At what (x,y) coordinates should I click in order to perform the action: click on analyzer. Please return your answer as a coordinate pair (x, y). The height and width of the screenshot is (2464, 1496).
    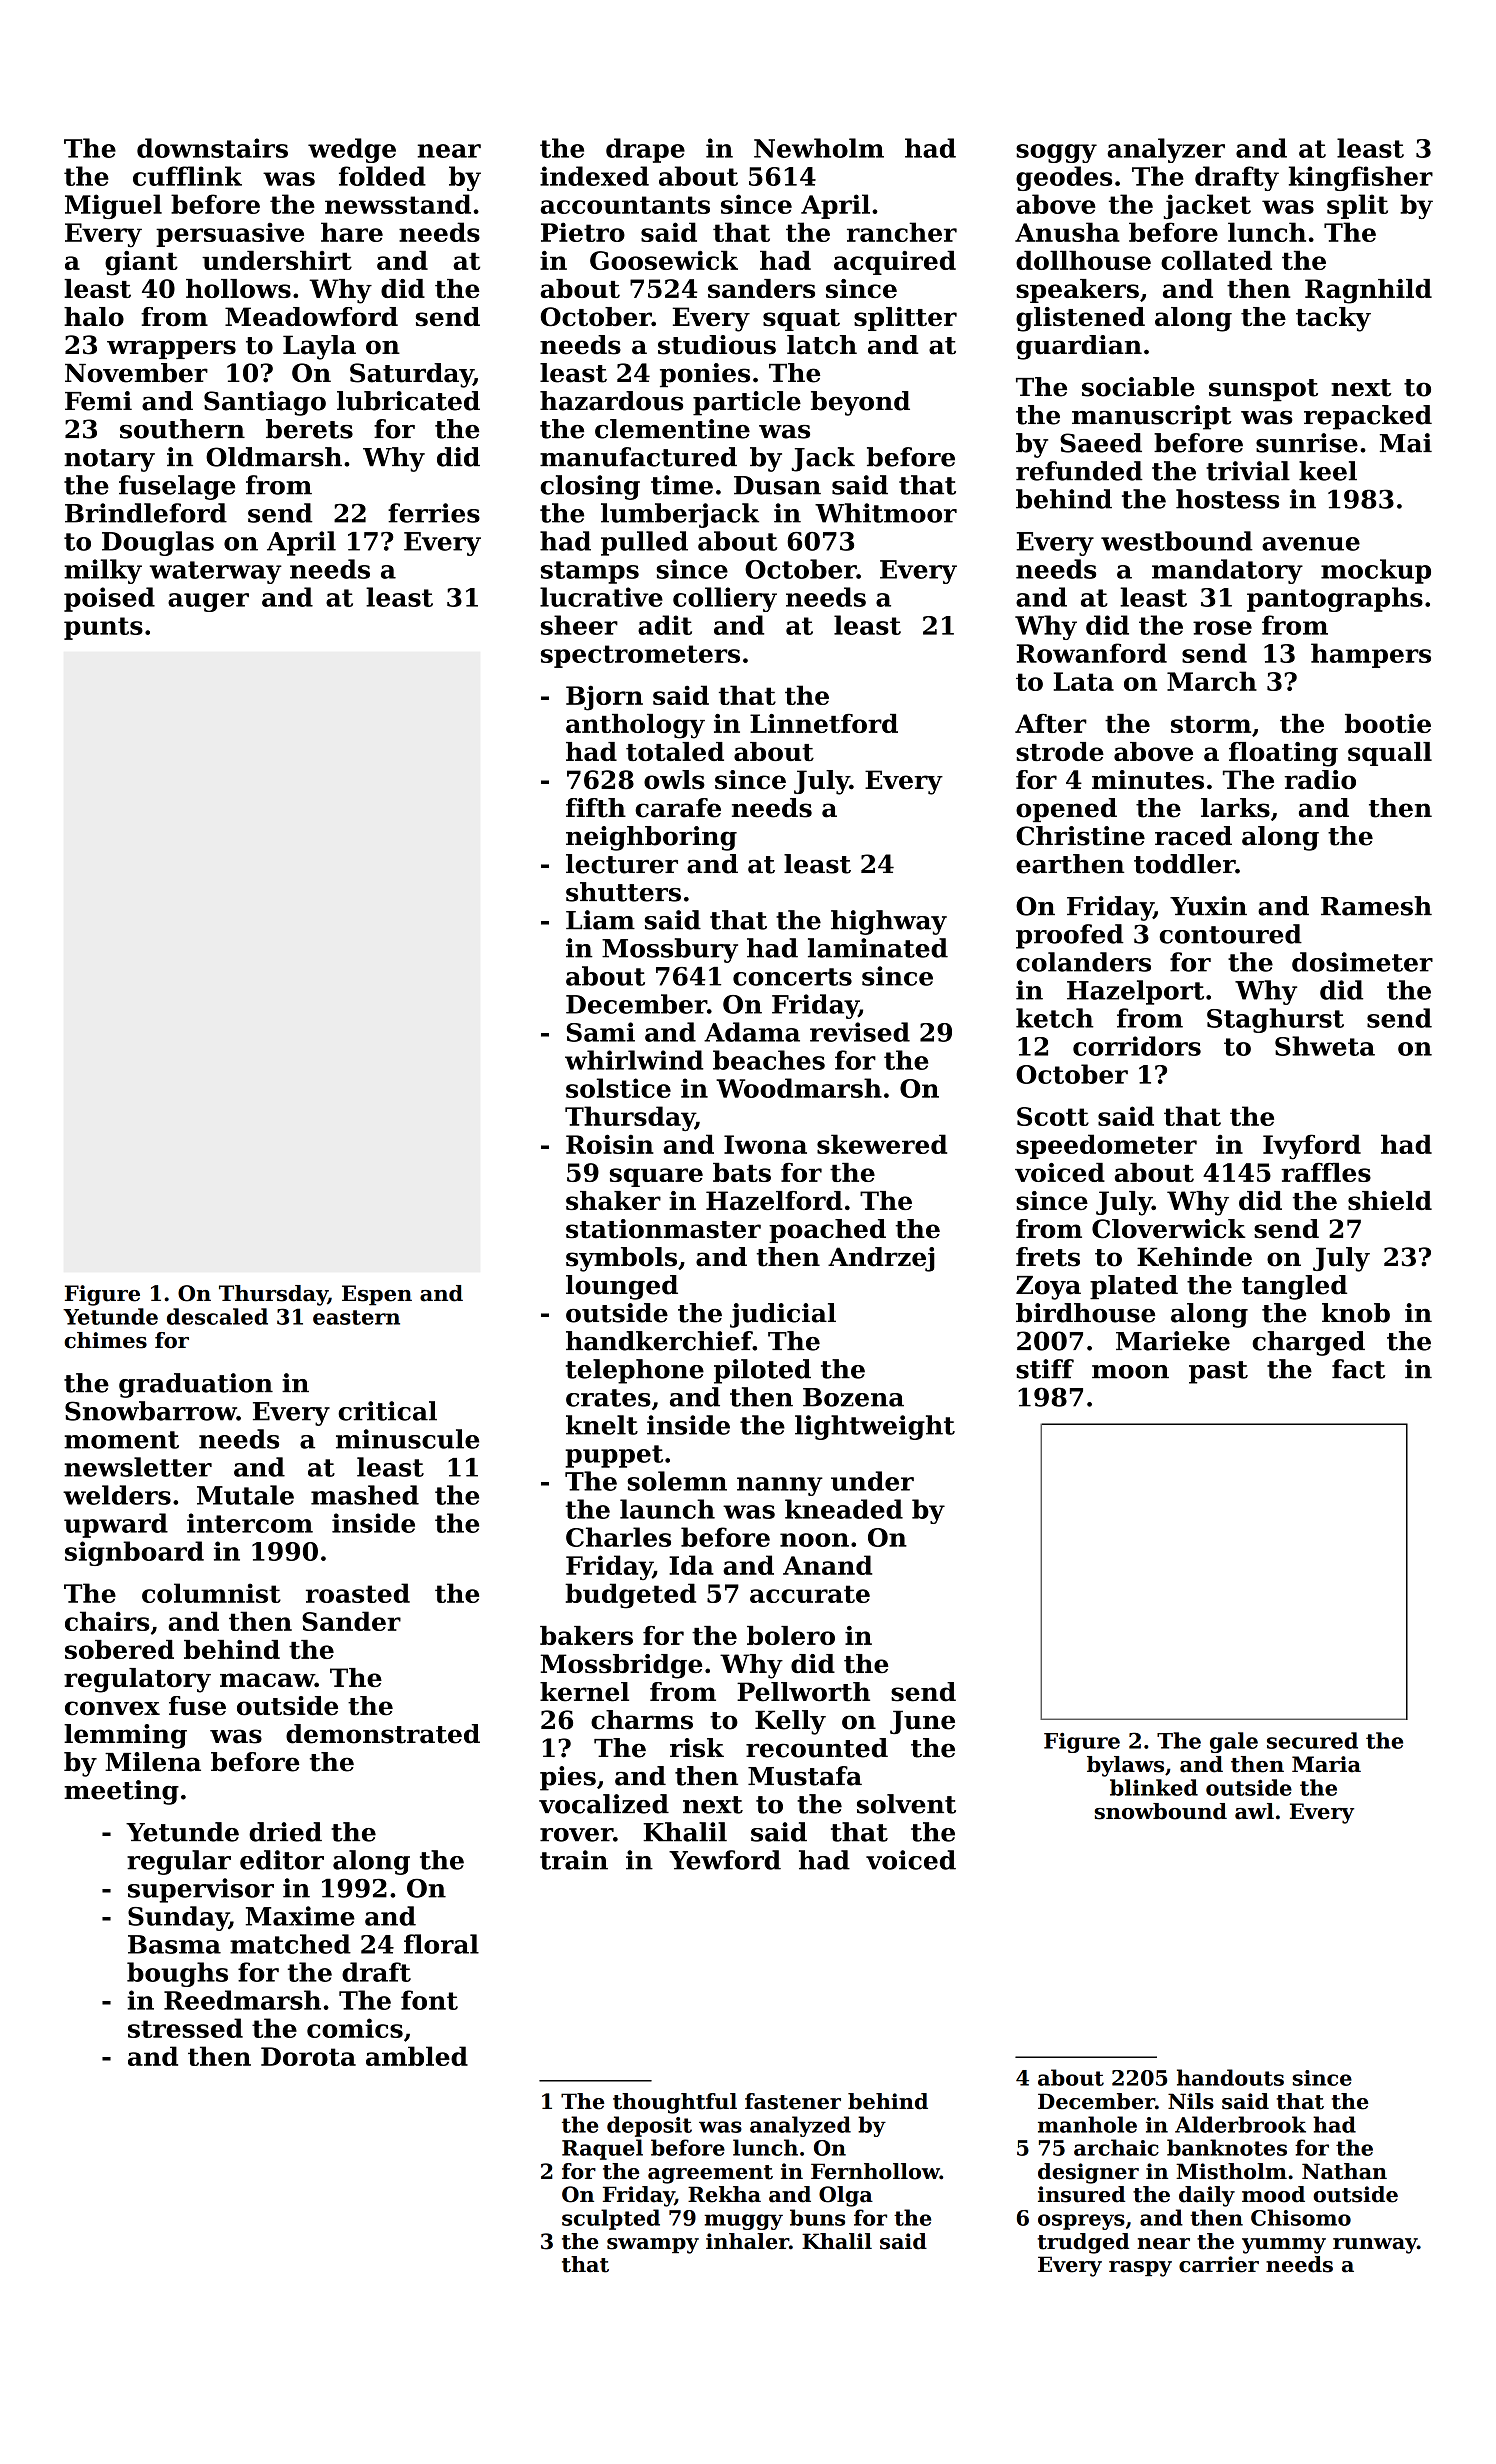
    Looking at the image, I should click on (1166, 150).
